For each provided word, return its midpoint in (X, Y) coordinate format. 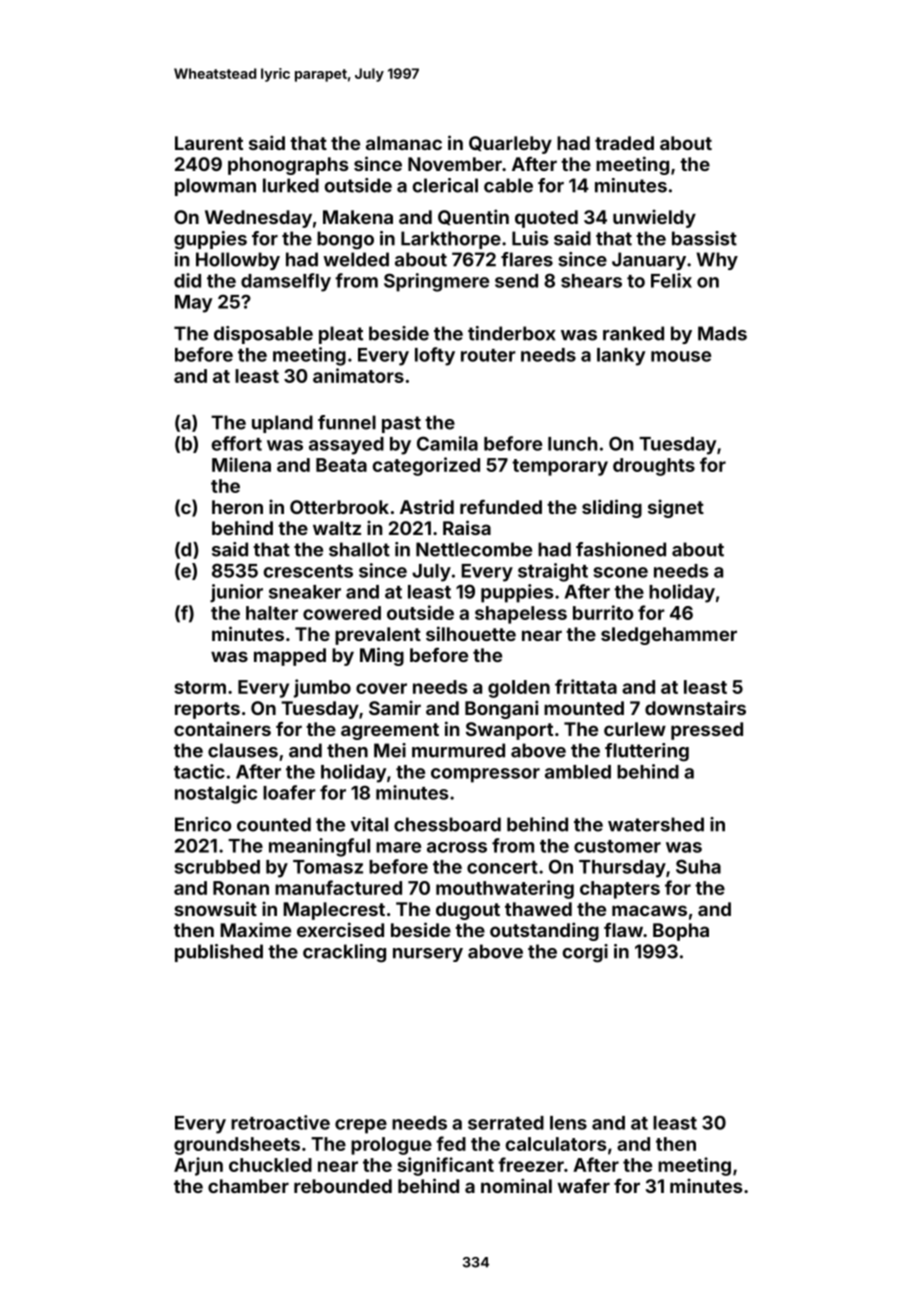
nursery (428, 955)
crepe (361, 1126)
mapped (290, 657)
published (219, 953)
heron (237, 507)
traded (624, 143)
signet (676, 508)
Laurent (209, 143)
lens (568, 1123)
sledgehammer (669, 636)
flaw (623, 929)
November (455, 164)
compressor (485, 775)
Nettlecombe (474, 549)
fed (451, 1143)
